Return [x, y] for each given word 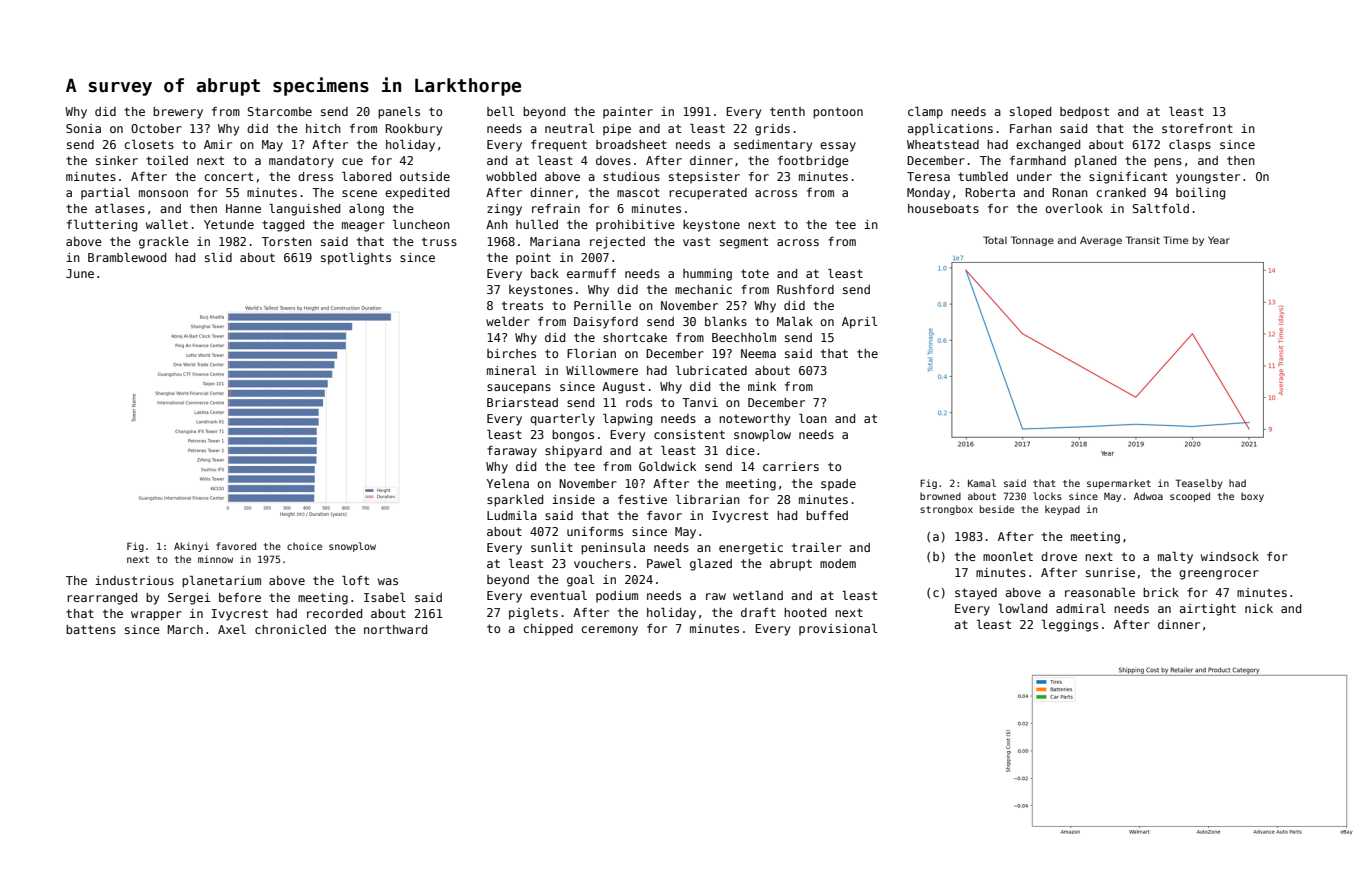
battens [91, 629]
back [545, 273]
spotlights [356, 259]
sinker [117, 160]
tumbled [983, 176]
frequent [559, 146]
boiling [1200, 193]
